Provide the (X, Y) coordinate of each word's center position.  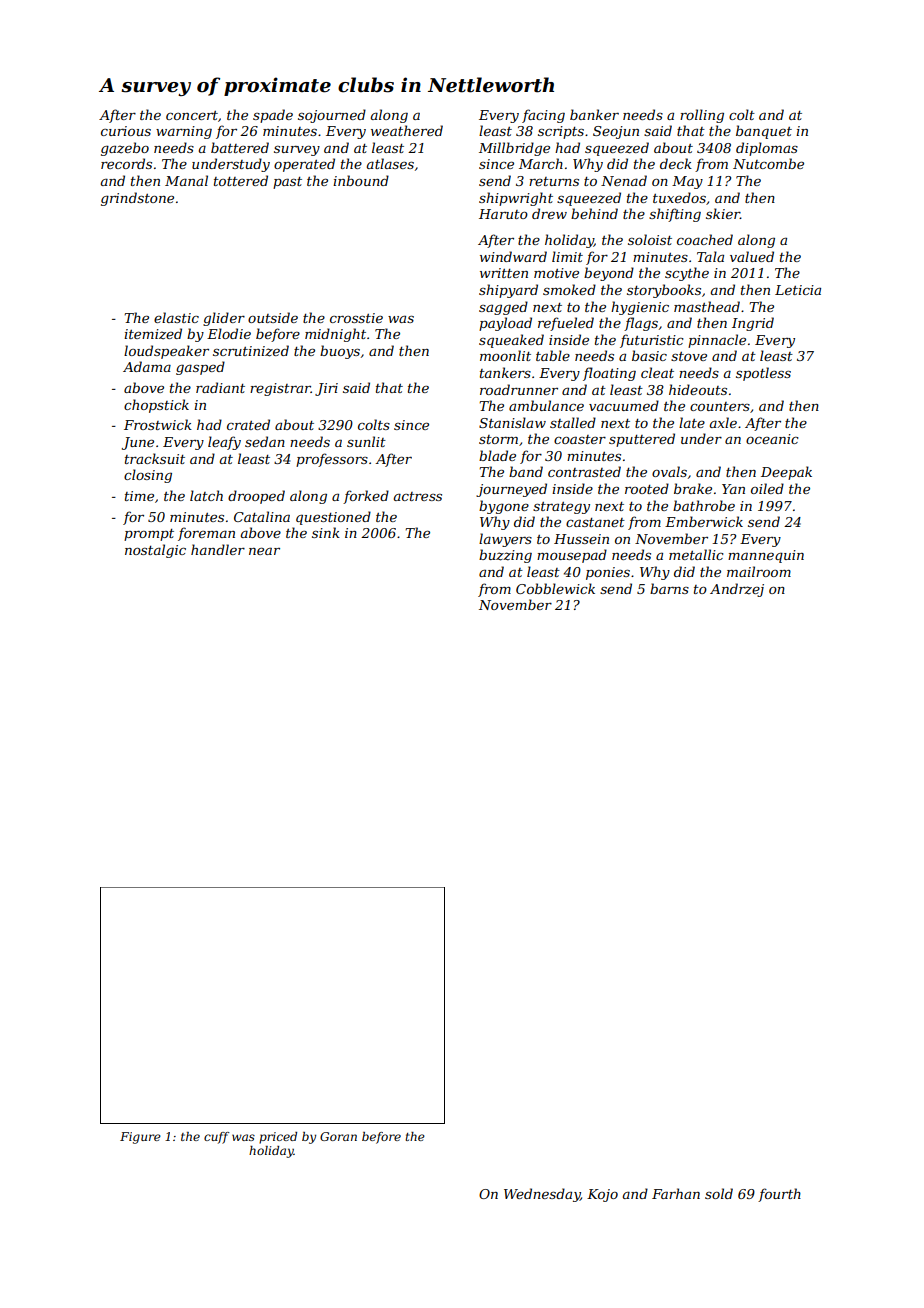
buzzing (505, 556)
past (287, 183)
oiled (767, 488)
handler (218, 549)
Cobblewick (555, 588)
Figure (140, 1138)
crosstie (356, 318)
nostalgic (155, 551)
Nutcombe (768, 163)
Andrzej (737, 590)
